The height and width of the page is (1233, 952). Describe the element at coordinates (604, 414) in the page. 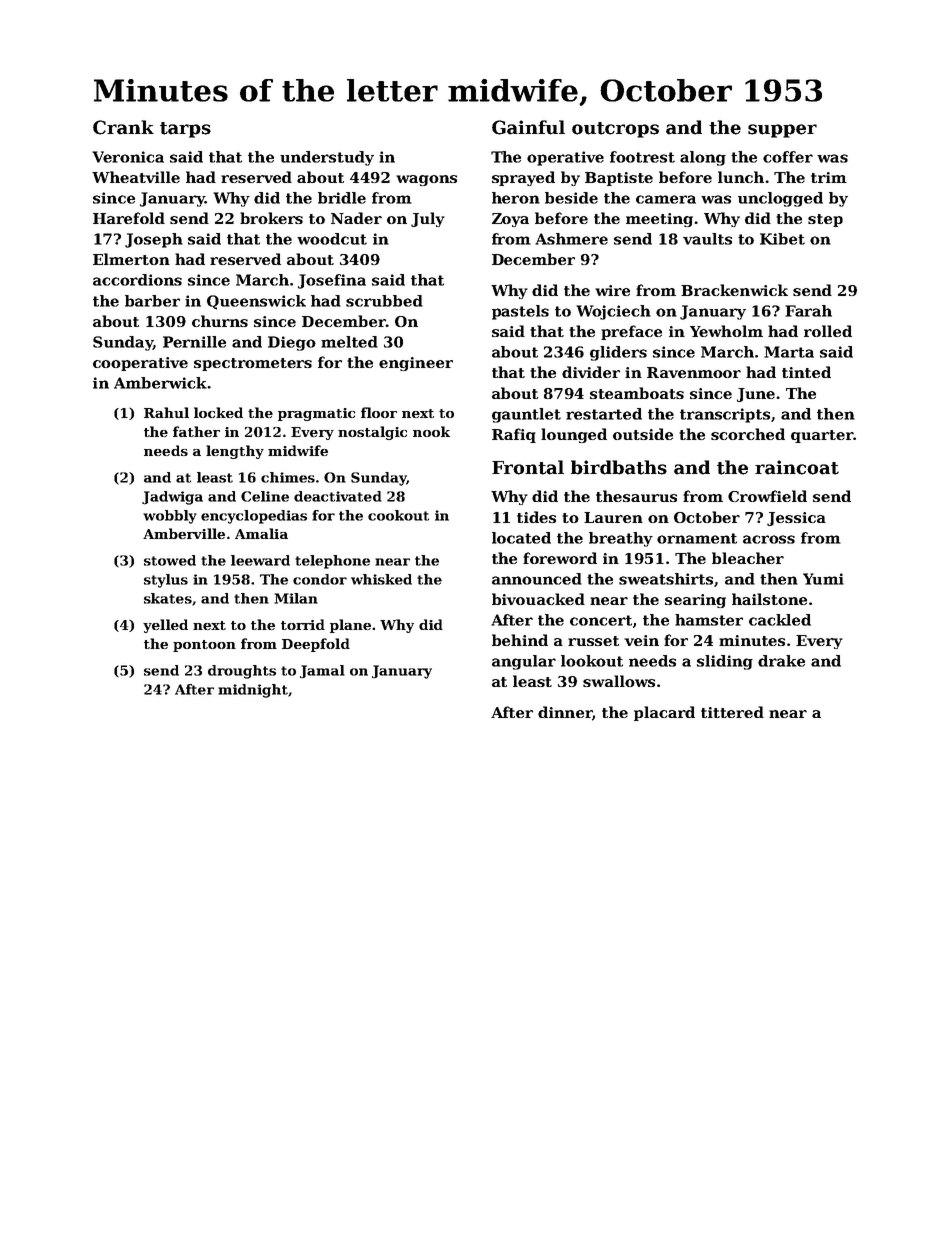

I see `restarted` at that location.
